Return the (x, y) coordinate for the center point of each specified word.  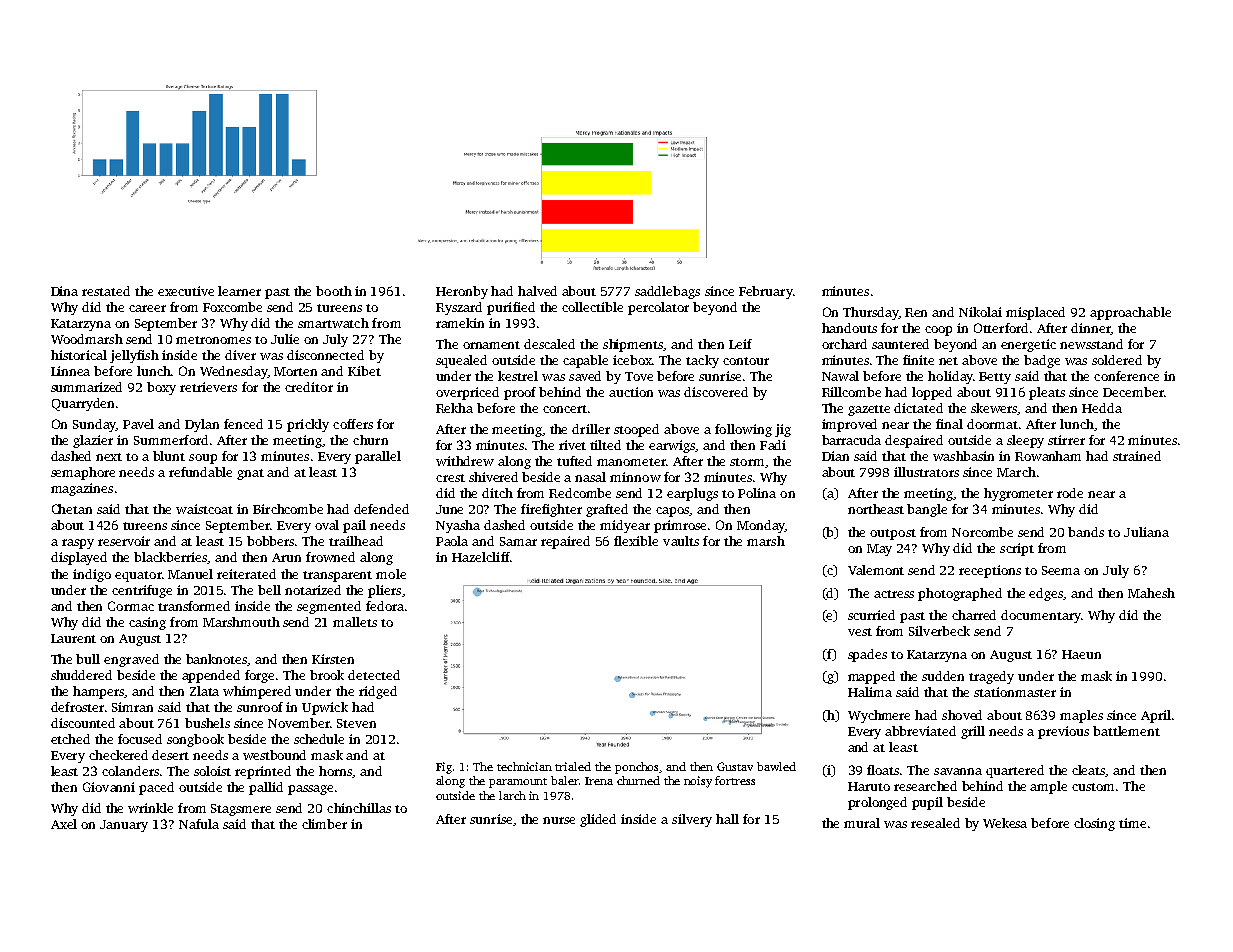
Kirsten (333, 659)
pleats (1047, 393)
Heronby (462, 292)
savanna (958, 771)
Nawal (840, 376)
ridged (378, 692)
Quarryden (83, 404)
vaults (681, 541)
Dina (64, 291)
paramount (518, 783)
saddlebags (667, 292)
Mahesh (1151, 593)
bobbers (271, 541)
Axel (64, 824)
